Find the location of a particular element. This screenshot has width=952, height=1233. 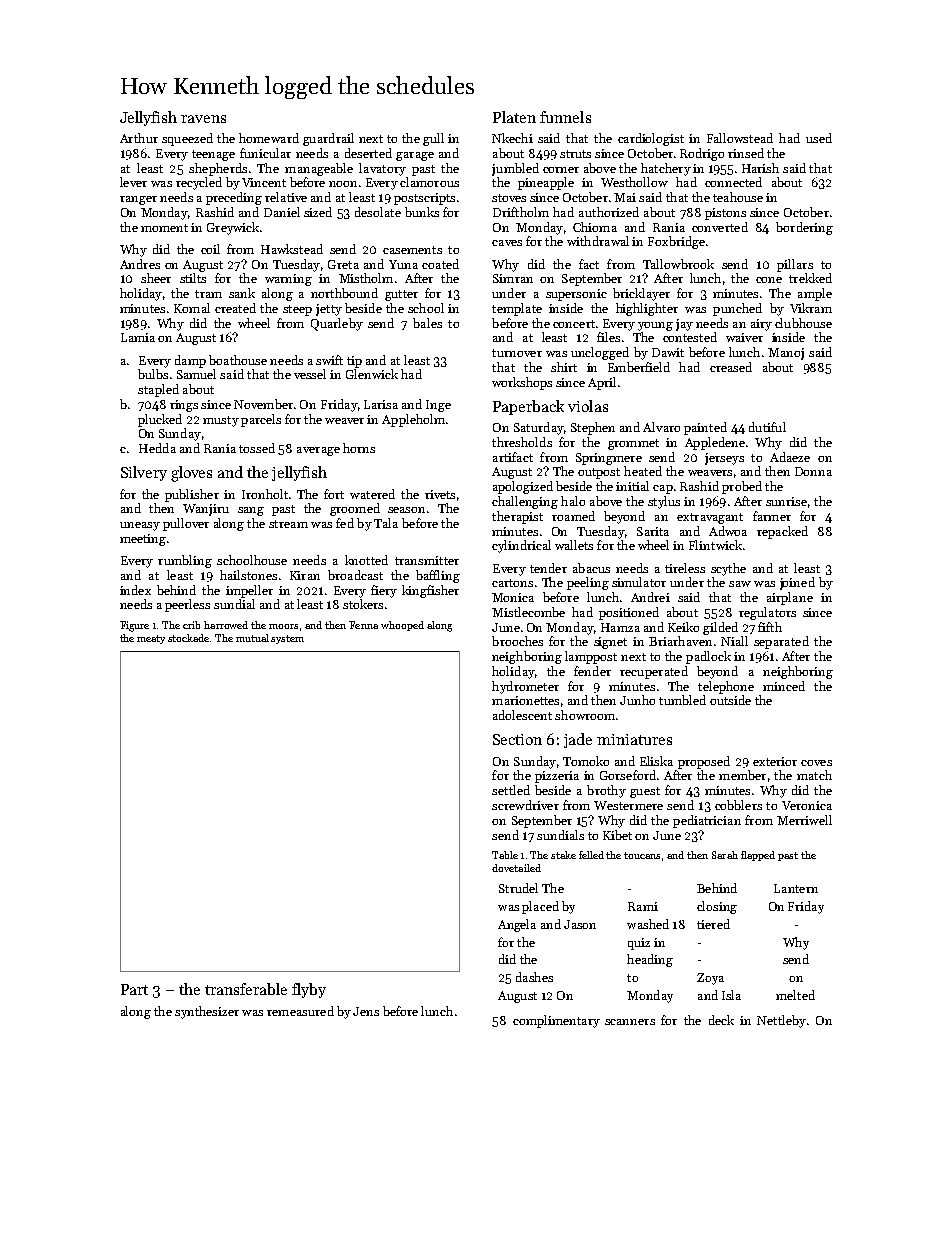

ravens is located at coordinates (203, 119).
